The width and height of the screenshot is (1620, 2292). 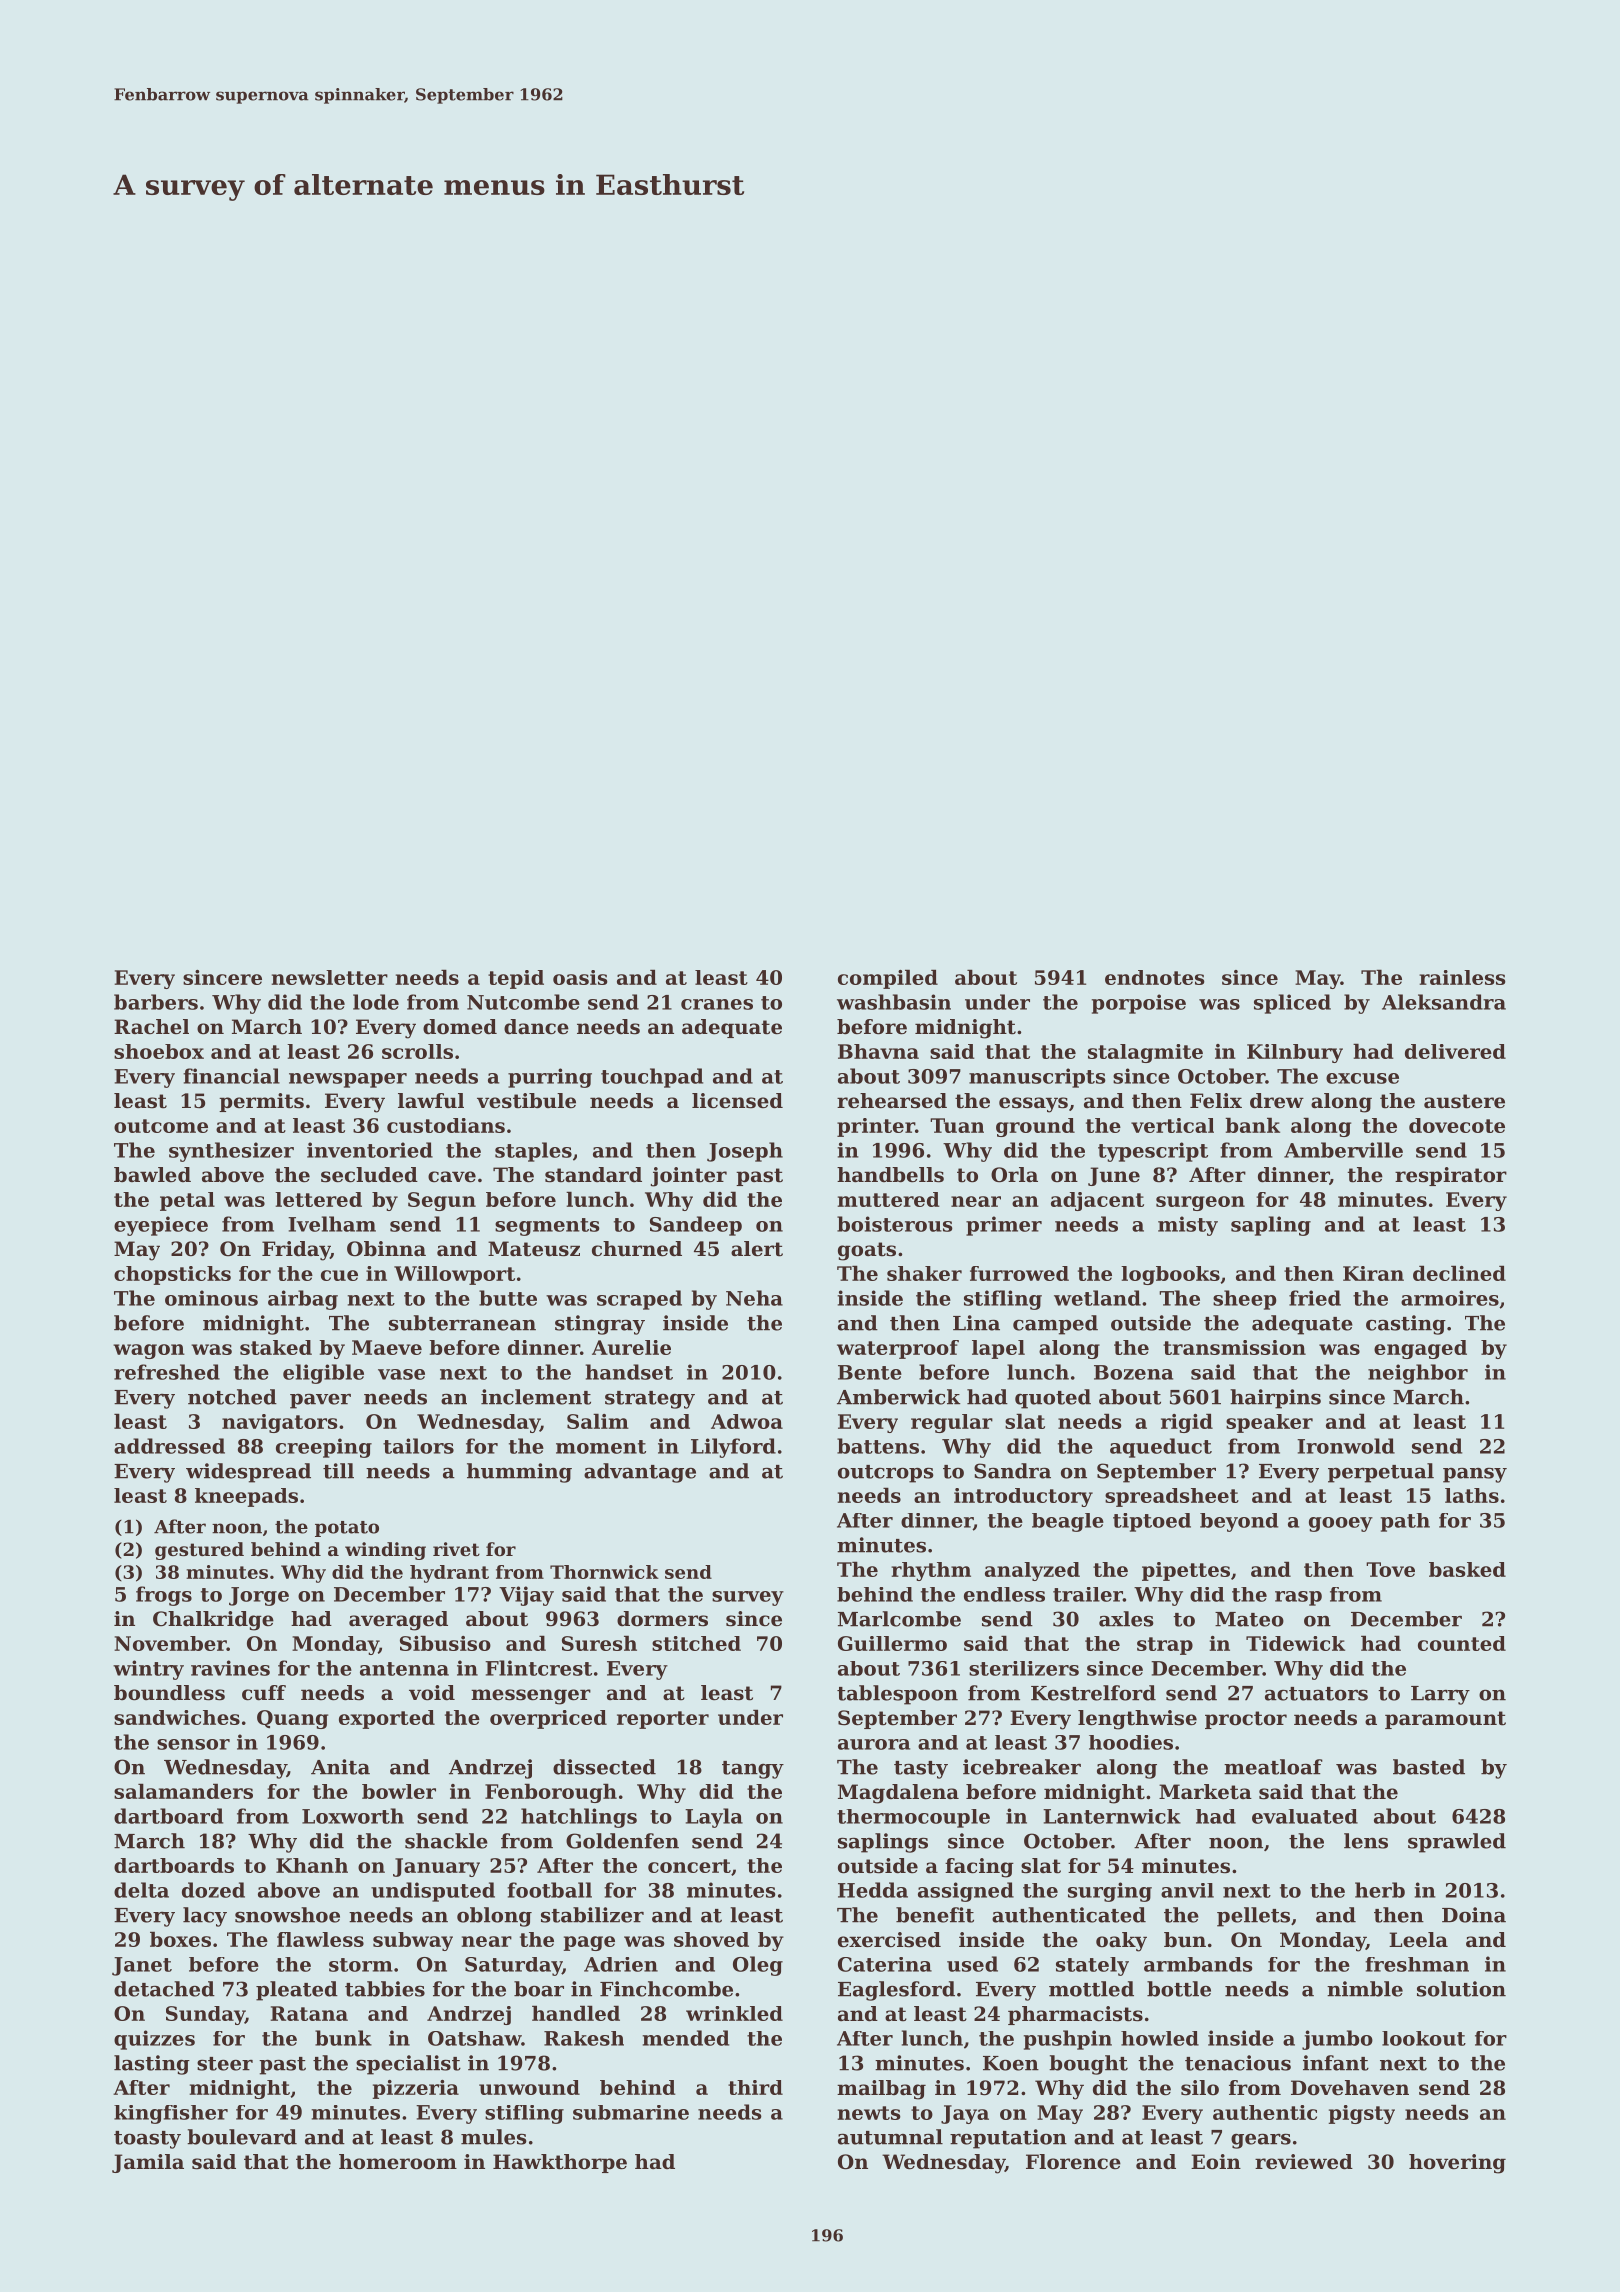 What do you see at coordinates (921, 1770) in the screenshot?
I see `tasty` at bounding box center [921, 1770].
